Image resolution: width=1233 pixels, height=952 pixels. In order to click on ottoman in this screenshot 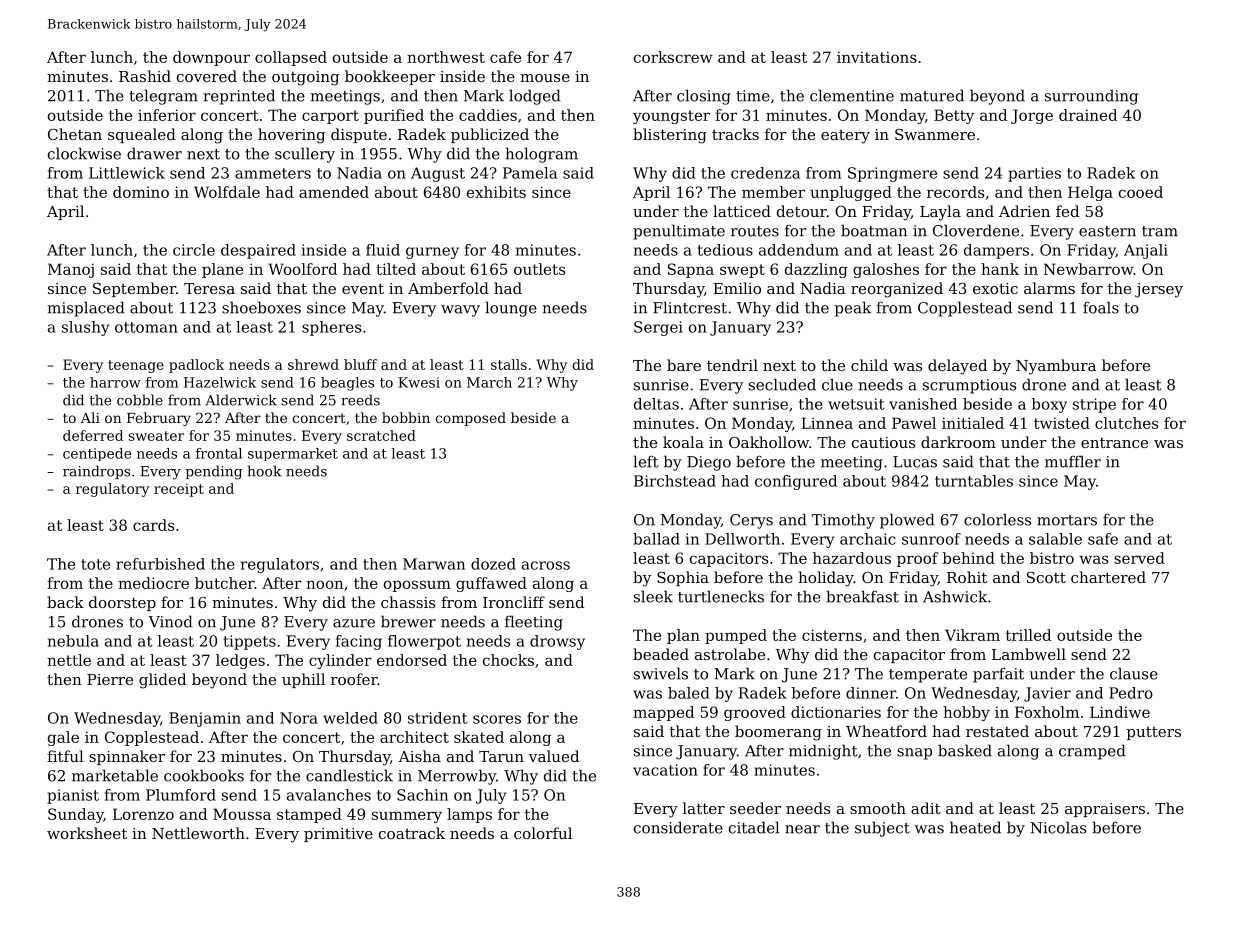, I will do `click(146, 327)`.
